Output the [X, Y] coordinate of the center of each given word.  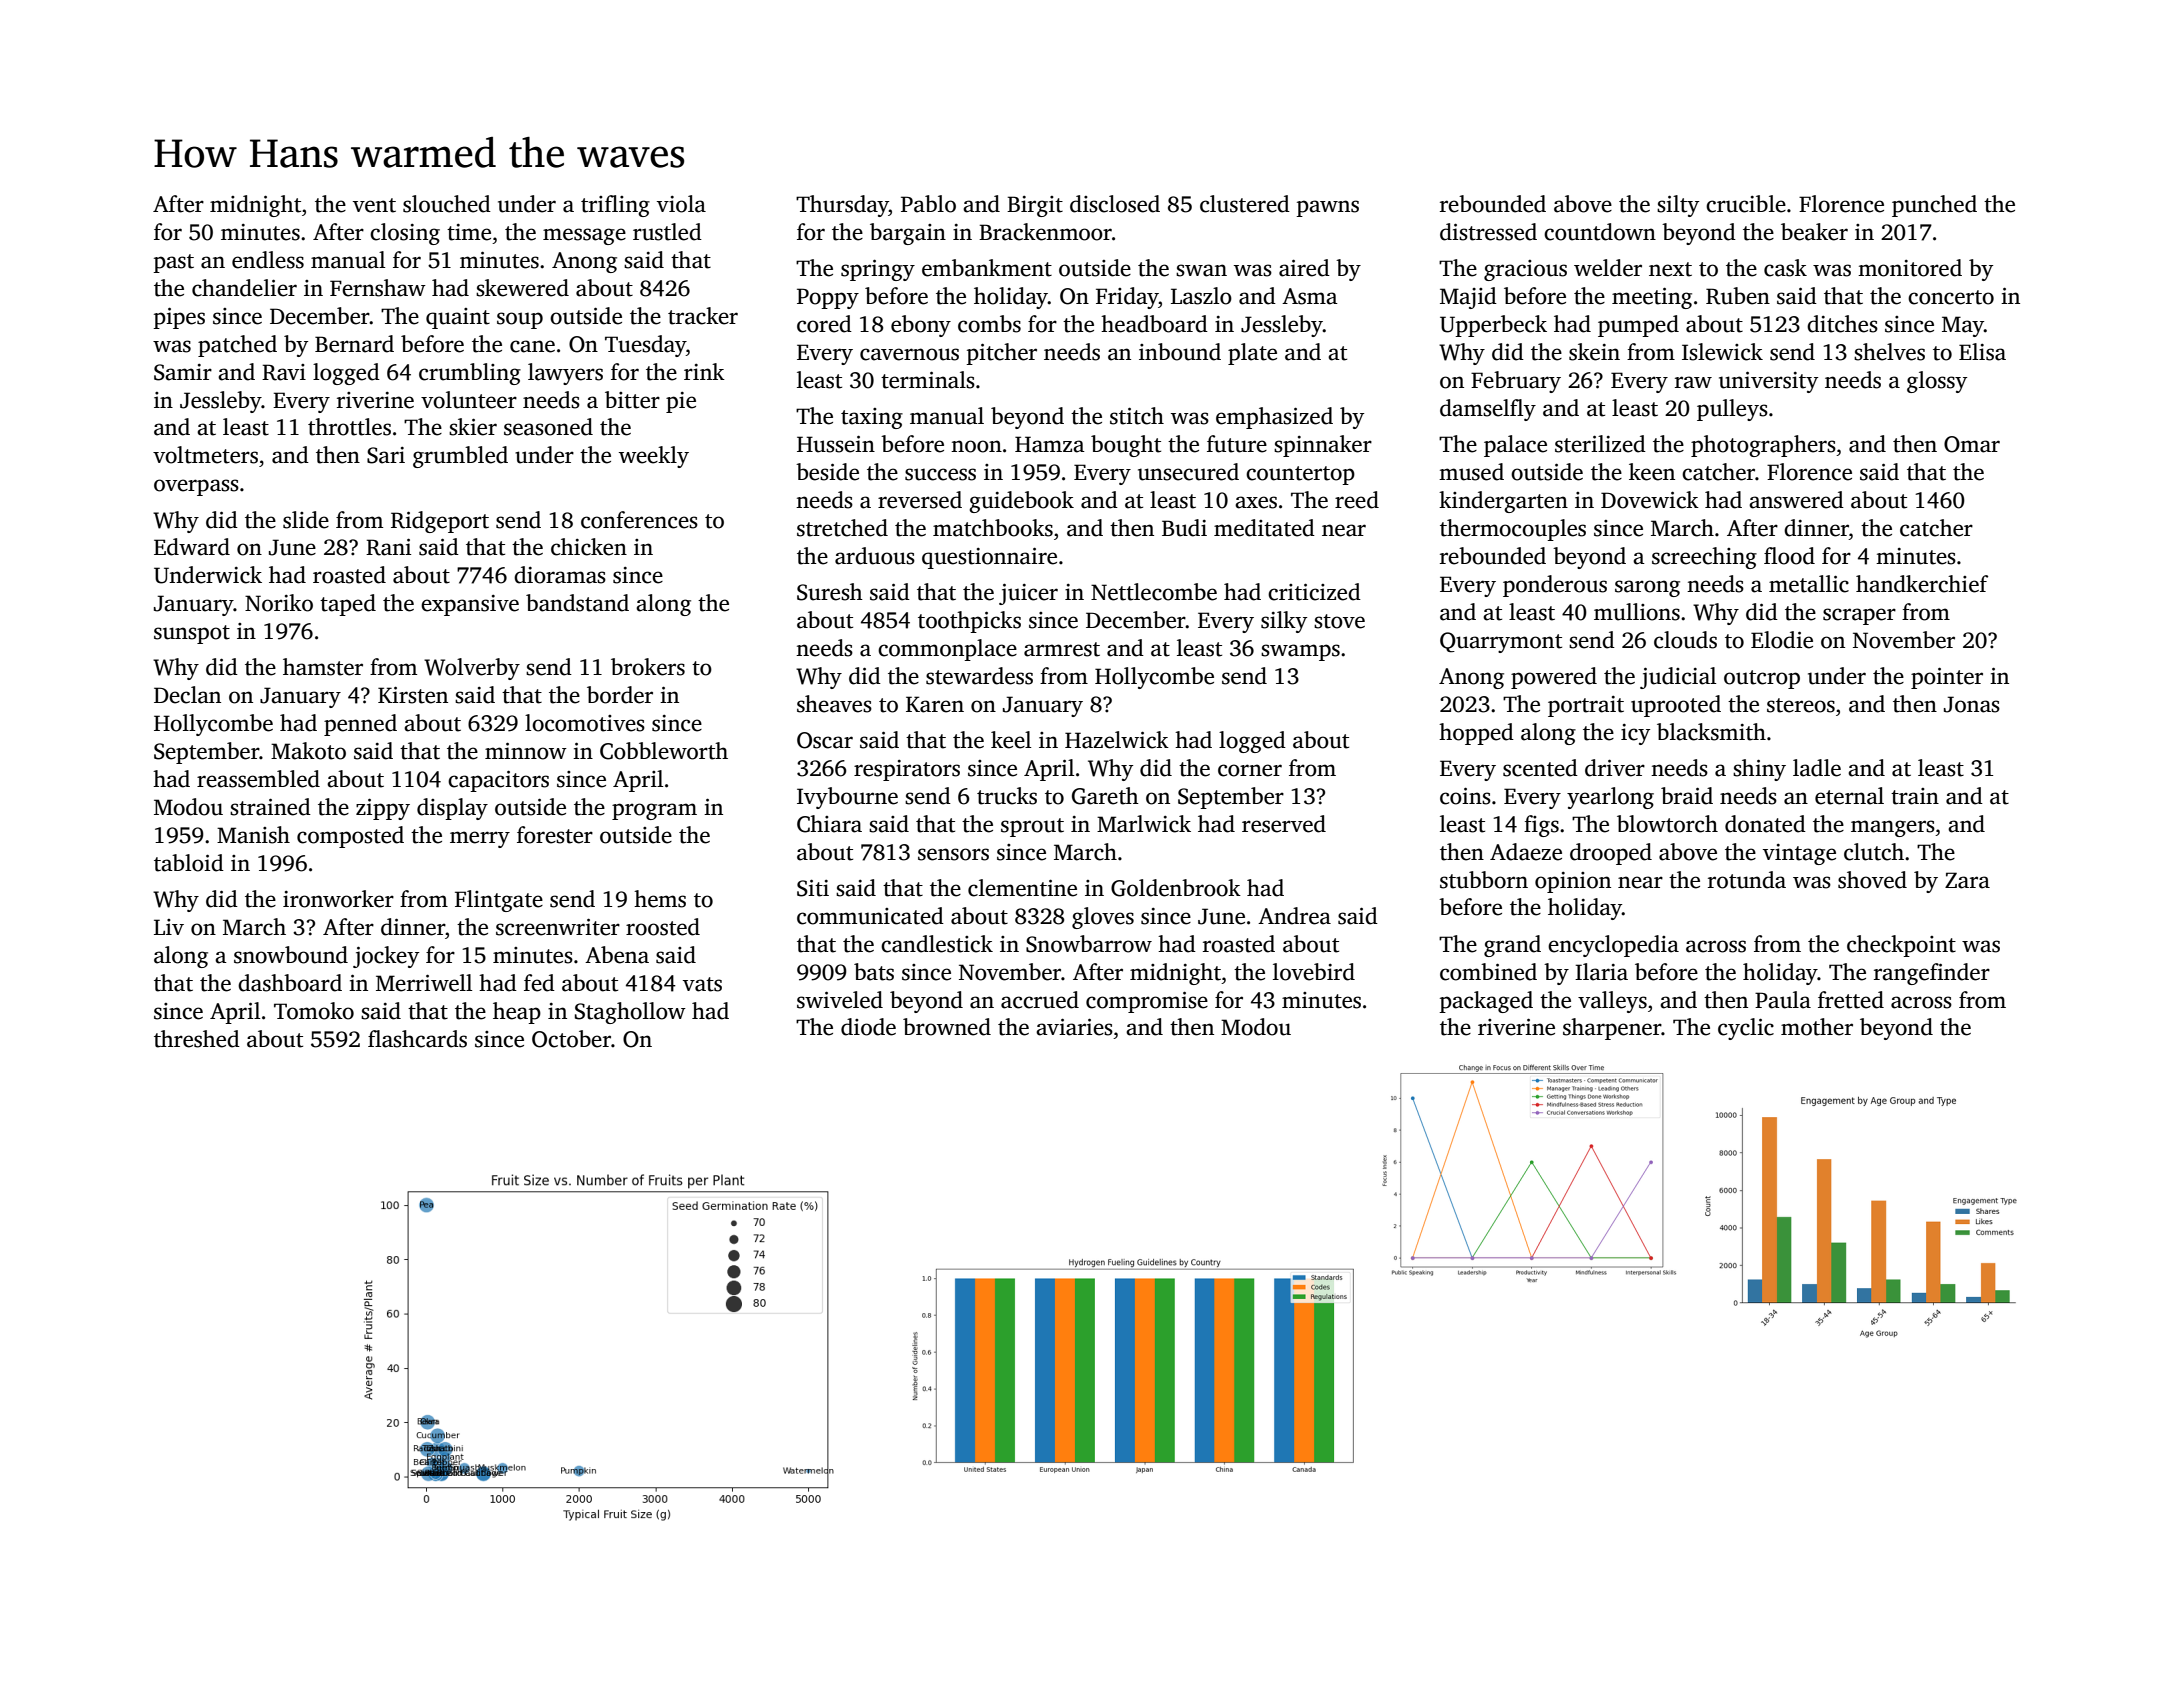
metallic [1809, 584]
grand [1512, 946]
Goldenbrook [1176, 888]
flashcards [417, 1039]
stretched [842, 528]
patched [237, 346]
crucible [1746, 204]
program [654, 811]
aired [1304, 268]
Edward [192, 547]
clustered [1245, 204]
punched [1934, 206]
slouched [447, 204]
